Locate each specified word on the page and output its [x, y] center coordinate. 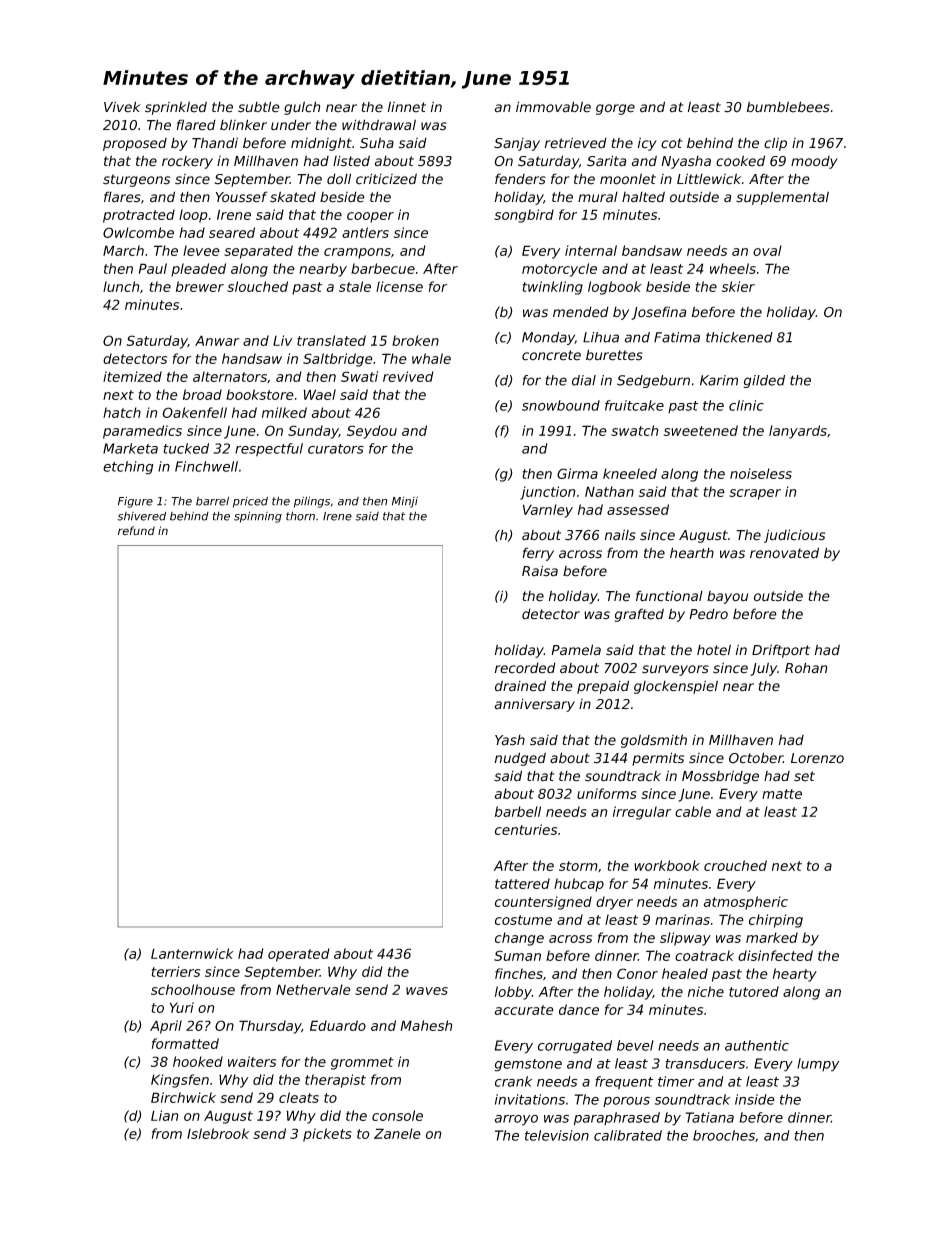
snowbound [561, 405]
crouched [735, 865]
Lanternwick [192, 953]
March [123, 250]
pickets [327, 1135]
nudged [520, 759]
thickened [739, 337]
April [166, 1027]
